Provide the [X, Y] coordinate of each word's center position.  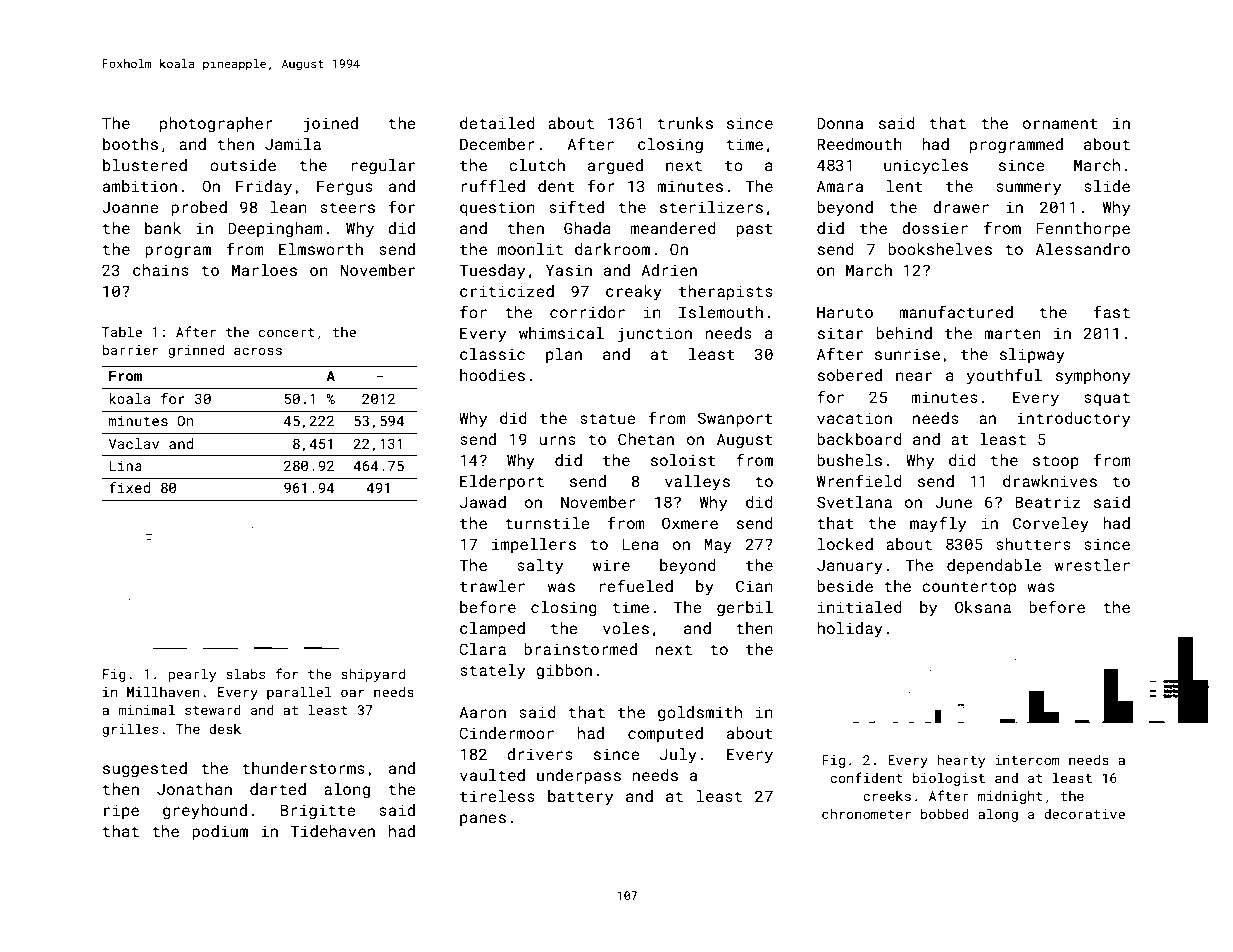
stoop [1056, 462]
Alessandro [1083, 249]
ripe [121, 811]
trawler [492, 586]
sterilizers [711, 207]
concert [287, 332]
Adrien [669, 270]
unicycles [926, 167]
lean [289, 207]
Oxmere [690, 523]
